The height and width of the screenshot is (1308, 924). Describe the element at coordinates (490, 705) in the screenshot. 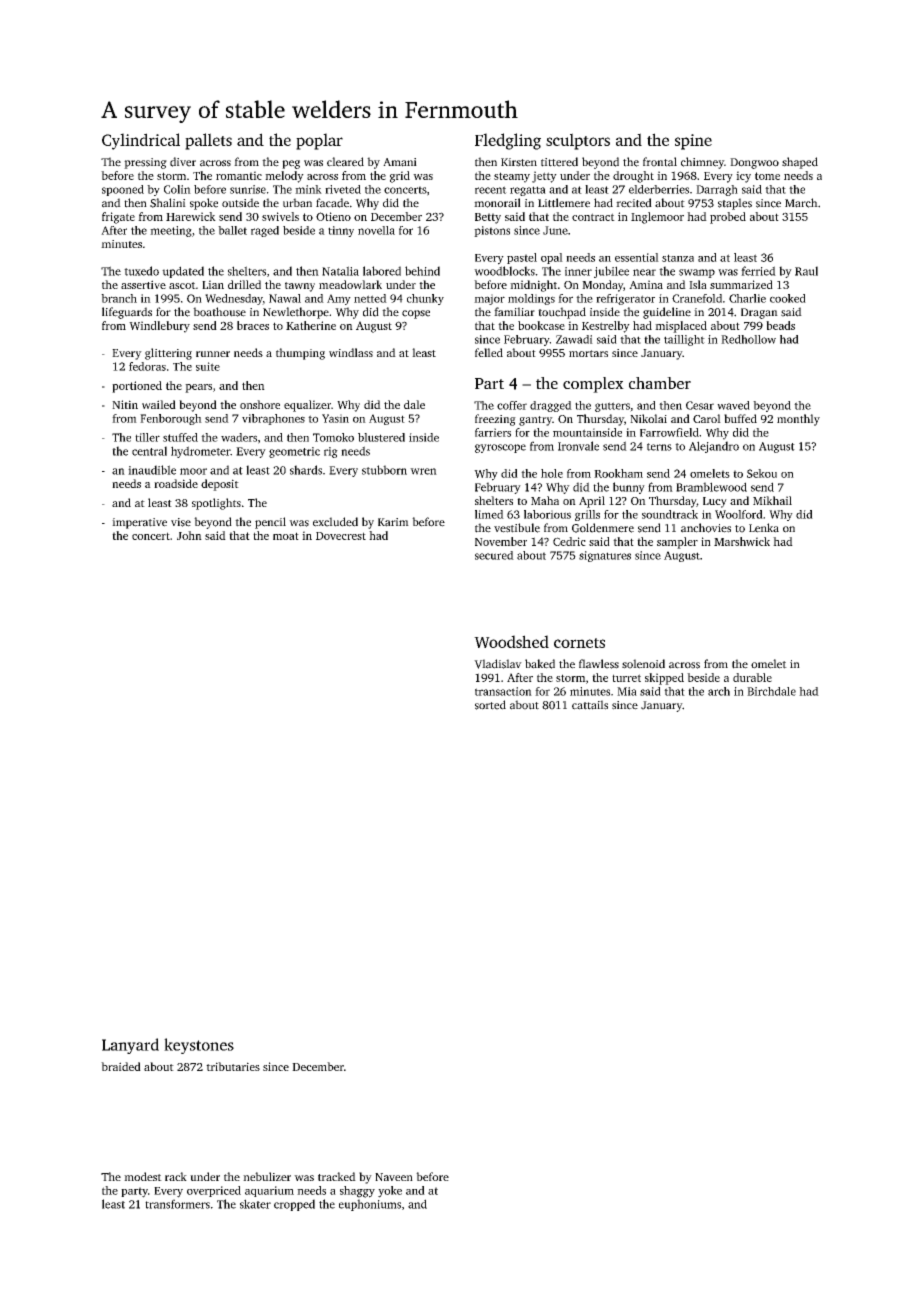

I see `sorted` at that location.
